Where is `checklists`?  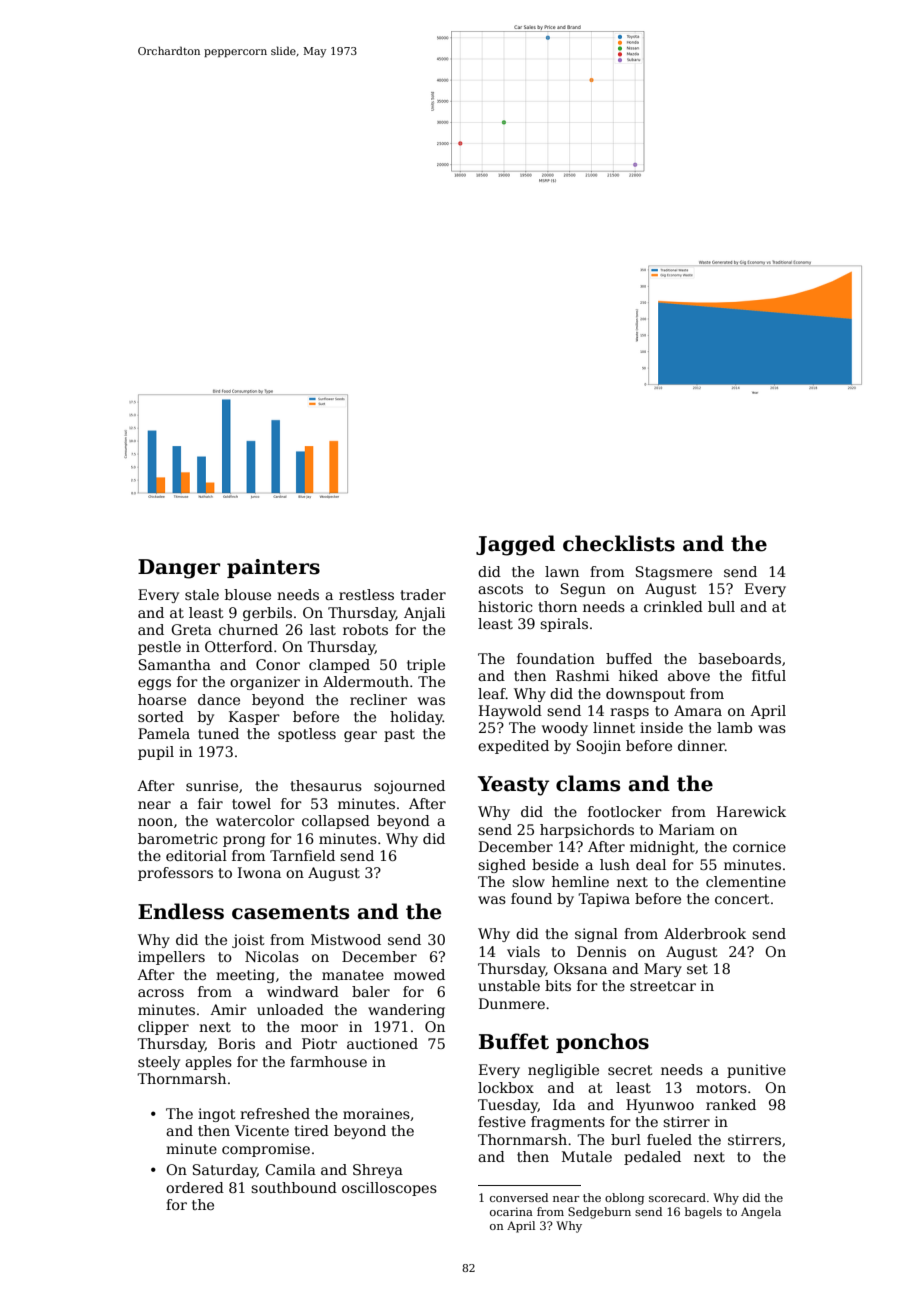
checklists is located at coordinates (619, 543).
